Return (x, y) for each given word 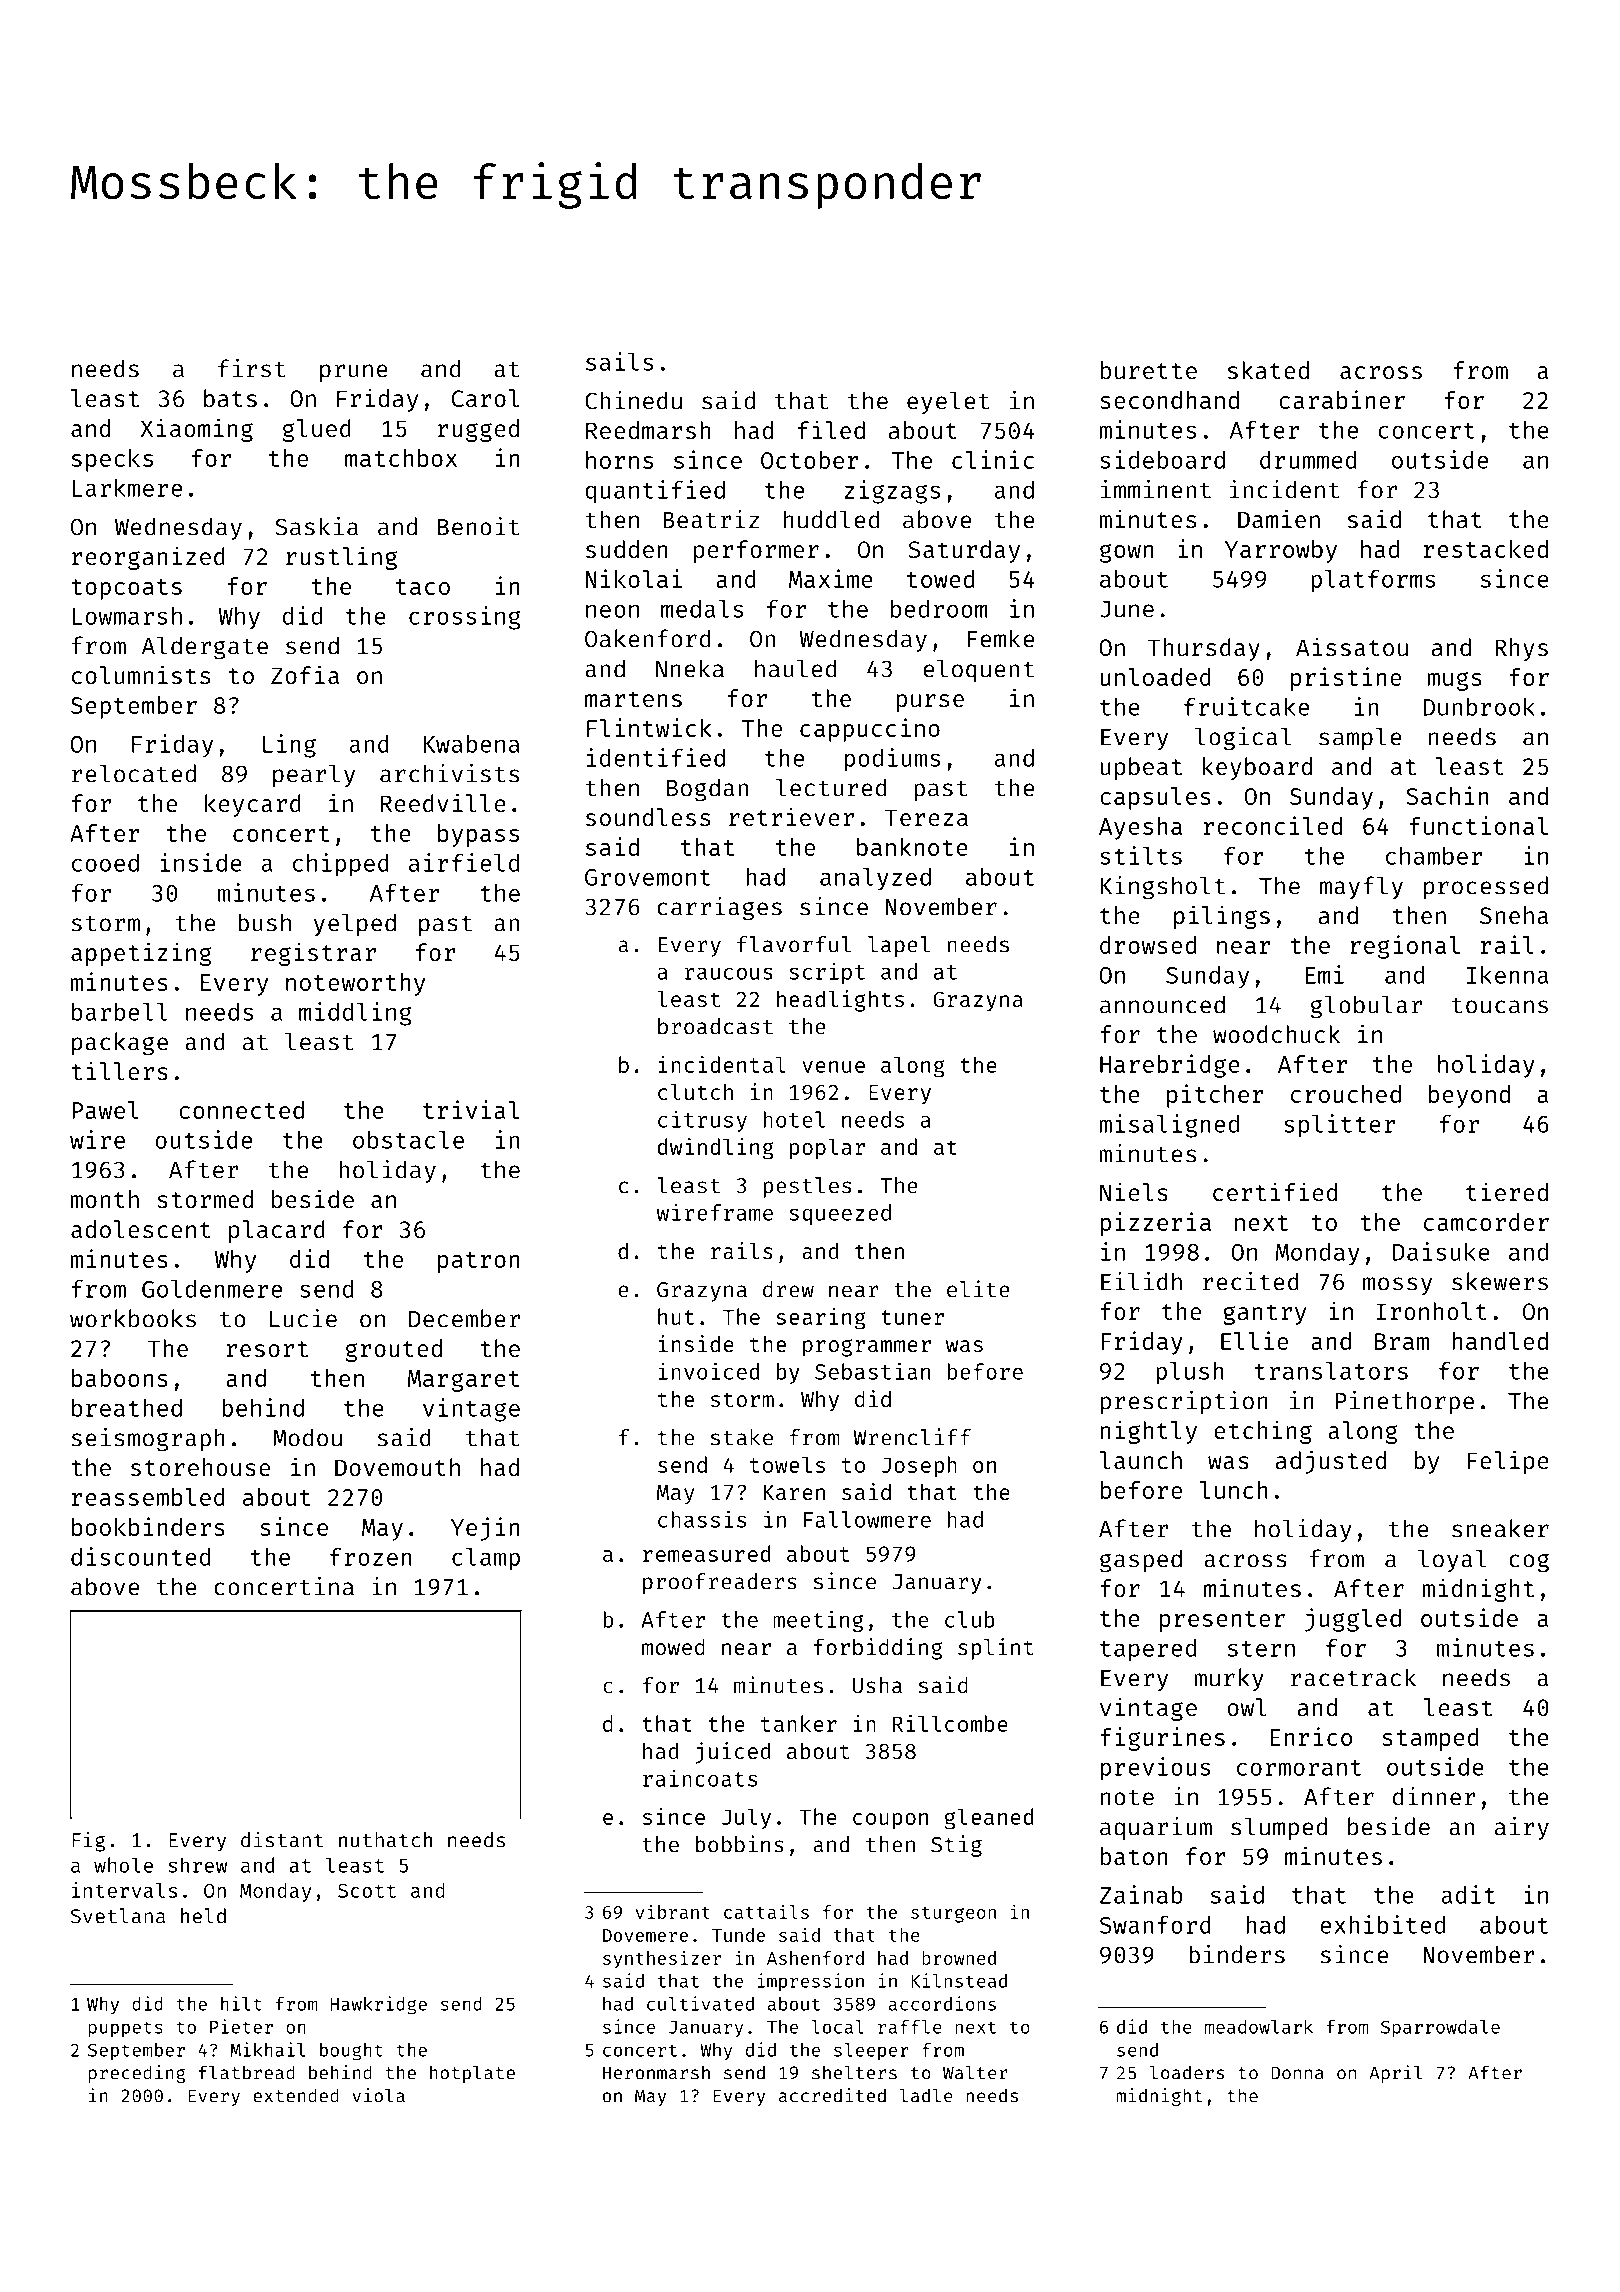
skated (1268, 370)
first (252, 368)
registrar (313, 954)
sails (619, 361)
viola (378, 2095)
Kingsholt (1163, 888)
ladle (926, 2095)
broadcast (715, 1026)
